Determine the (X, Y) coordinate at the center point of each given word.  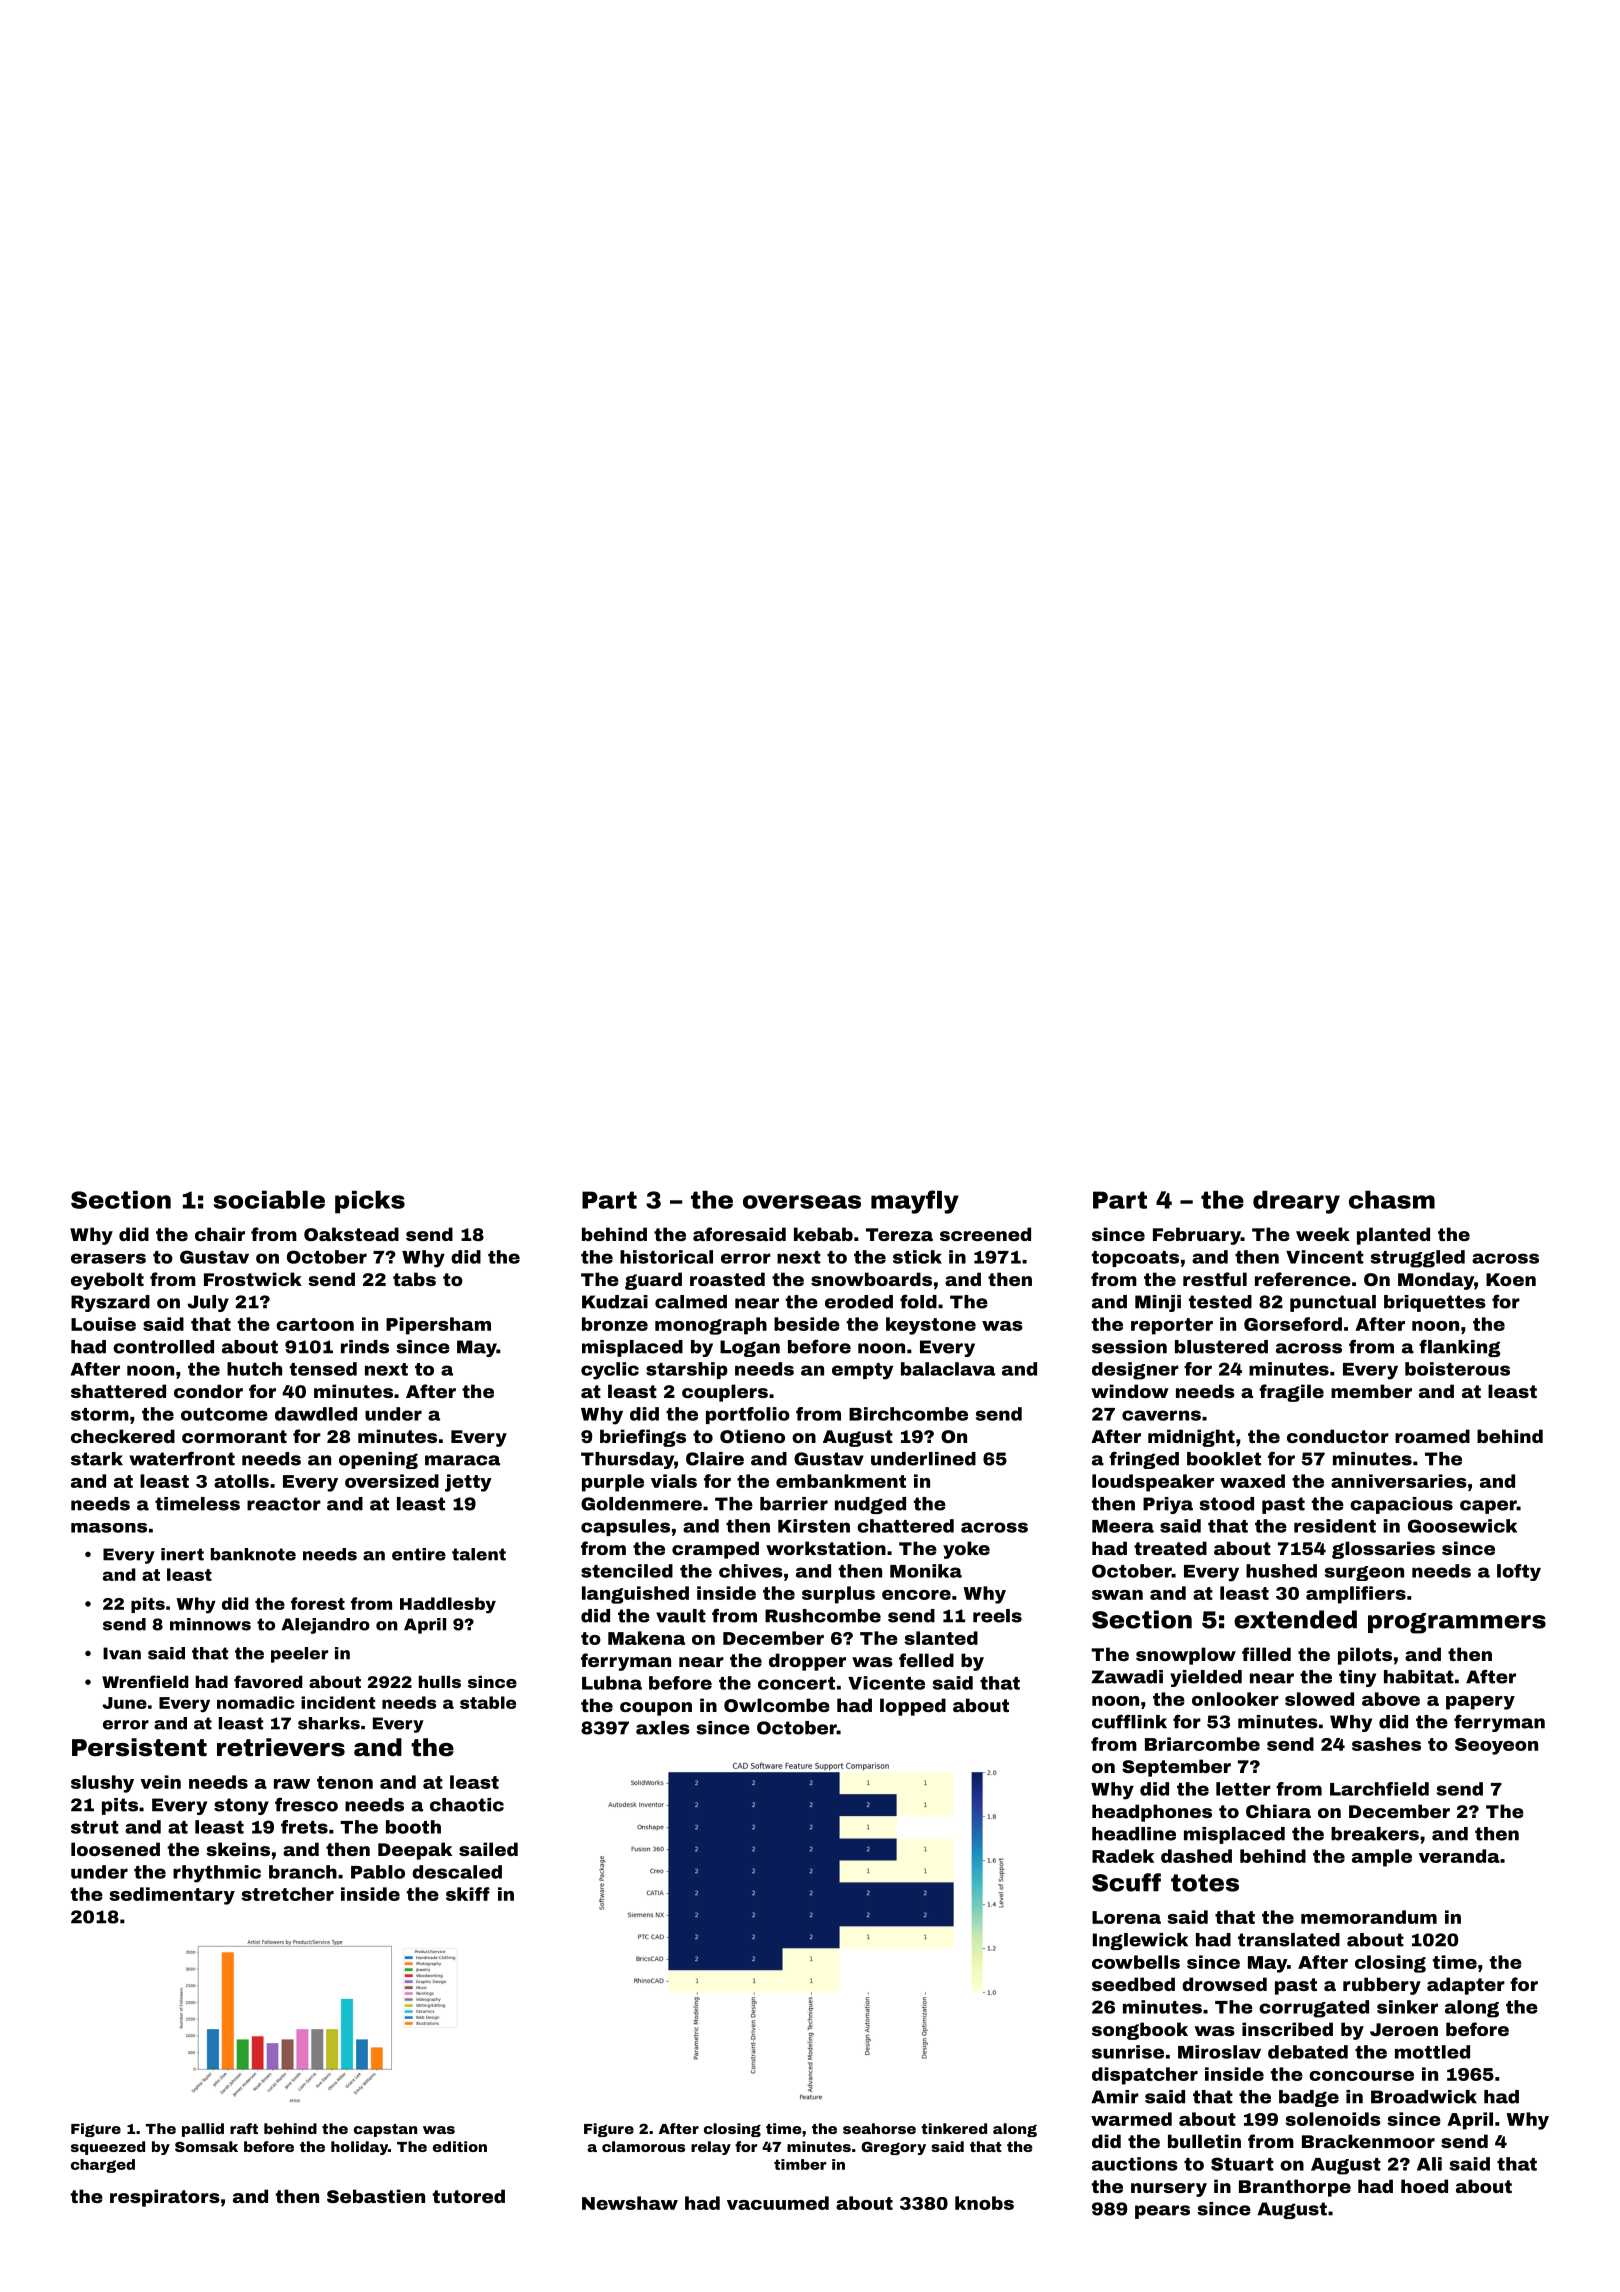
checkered (123, 1436)
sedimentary (172, 1896)
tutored (468, 2196)
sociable (269, 1200)
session (1129, 1347)
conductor (1338, 1436)
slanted (941, 1638)
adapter (1466, 1986)
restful (1215, 1279)
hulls (440, 1681)
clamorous (643, 2146)
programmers (1457, 1623)
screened (985, 1234)
